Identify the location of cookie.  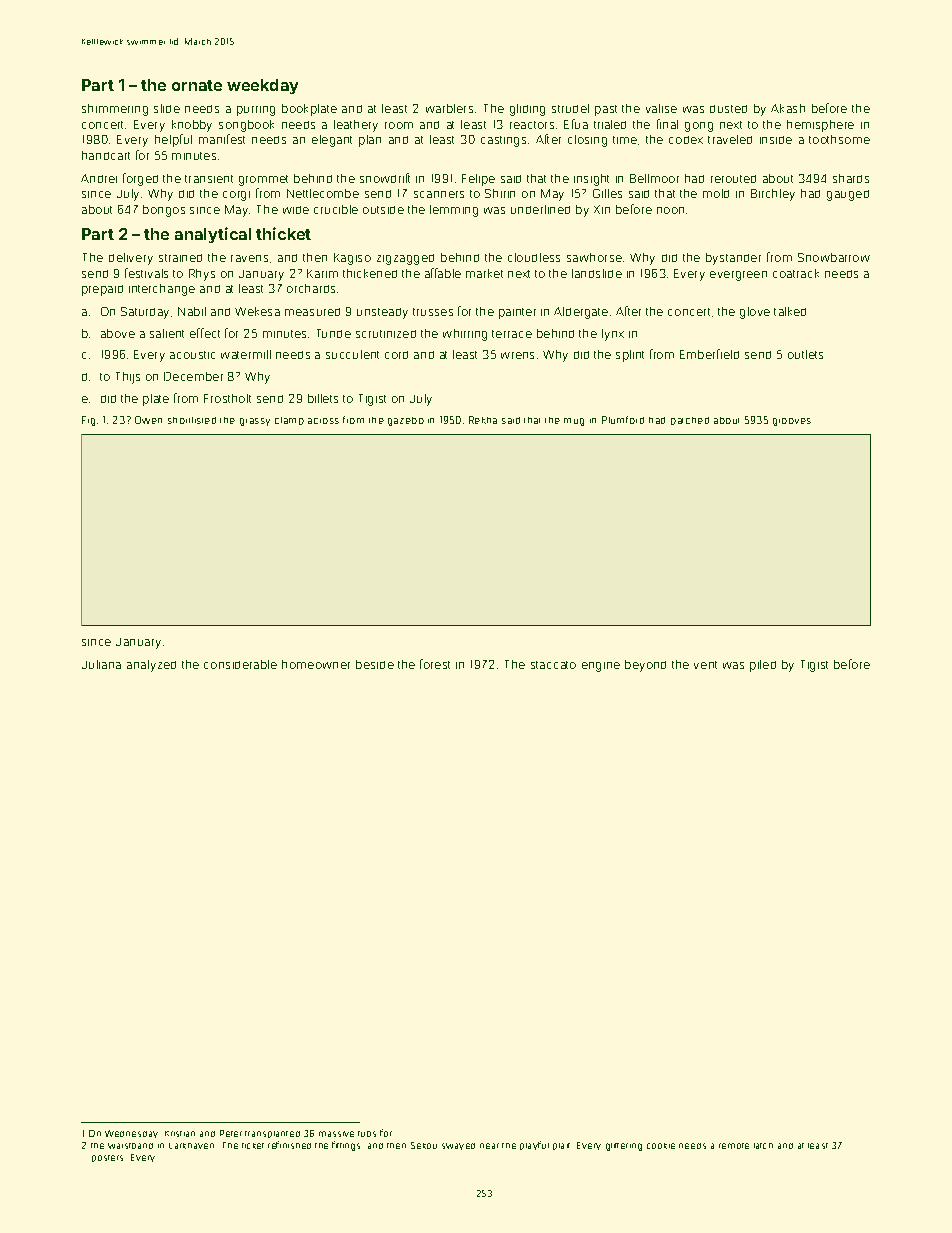
(661, 1146).
